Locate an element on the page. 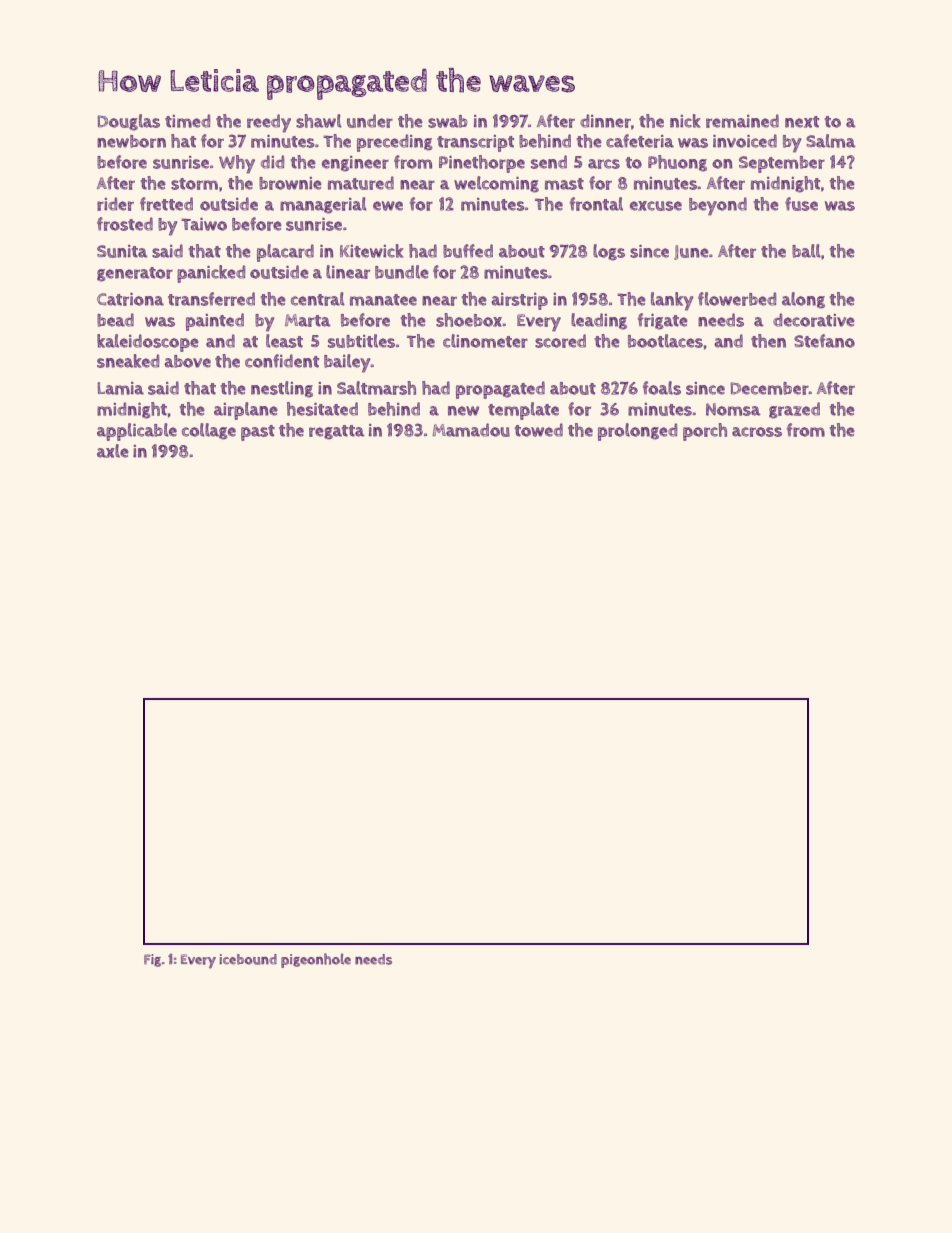 The height and width of the document is (1233, 952). next is located at coordinates (802, 122).
